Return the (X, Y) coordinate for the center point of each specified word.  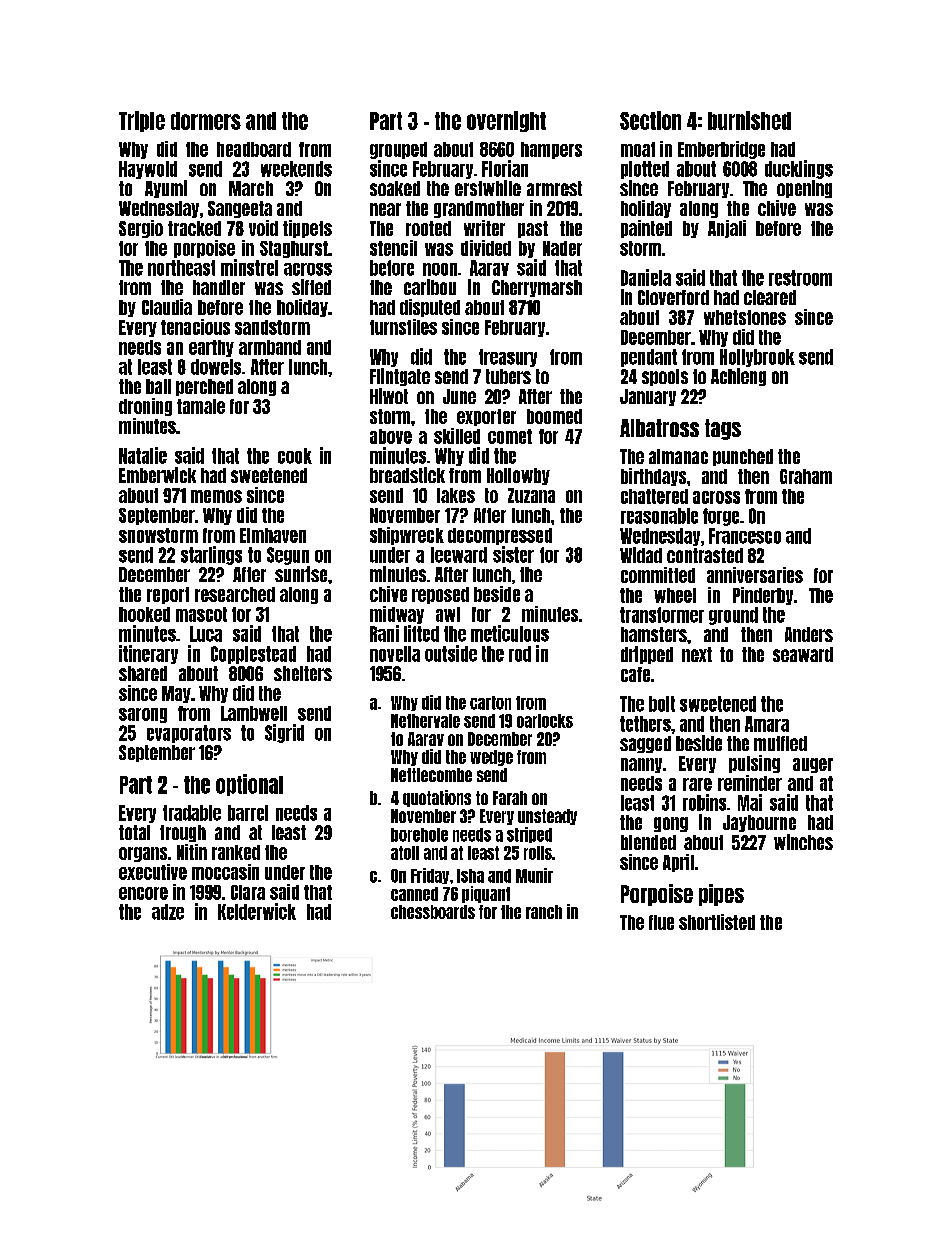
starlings (211, 555)
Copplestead (253, 655)
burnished (749, 120)
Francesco (745, 536)
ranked (236, 852)
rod (520, 654)
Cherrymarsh (537, 288)
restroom (800, 278)
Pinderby (763, 596)
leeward (459, 555)
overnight (506, 121)
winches (803, 842)
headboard (254, 149)
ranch (544, 912)
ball (158, 386)
